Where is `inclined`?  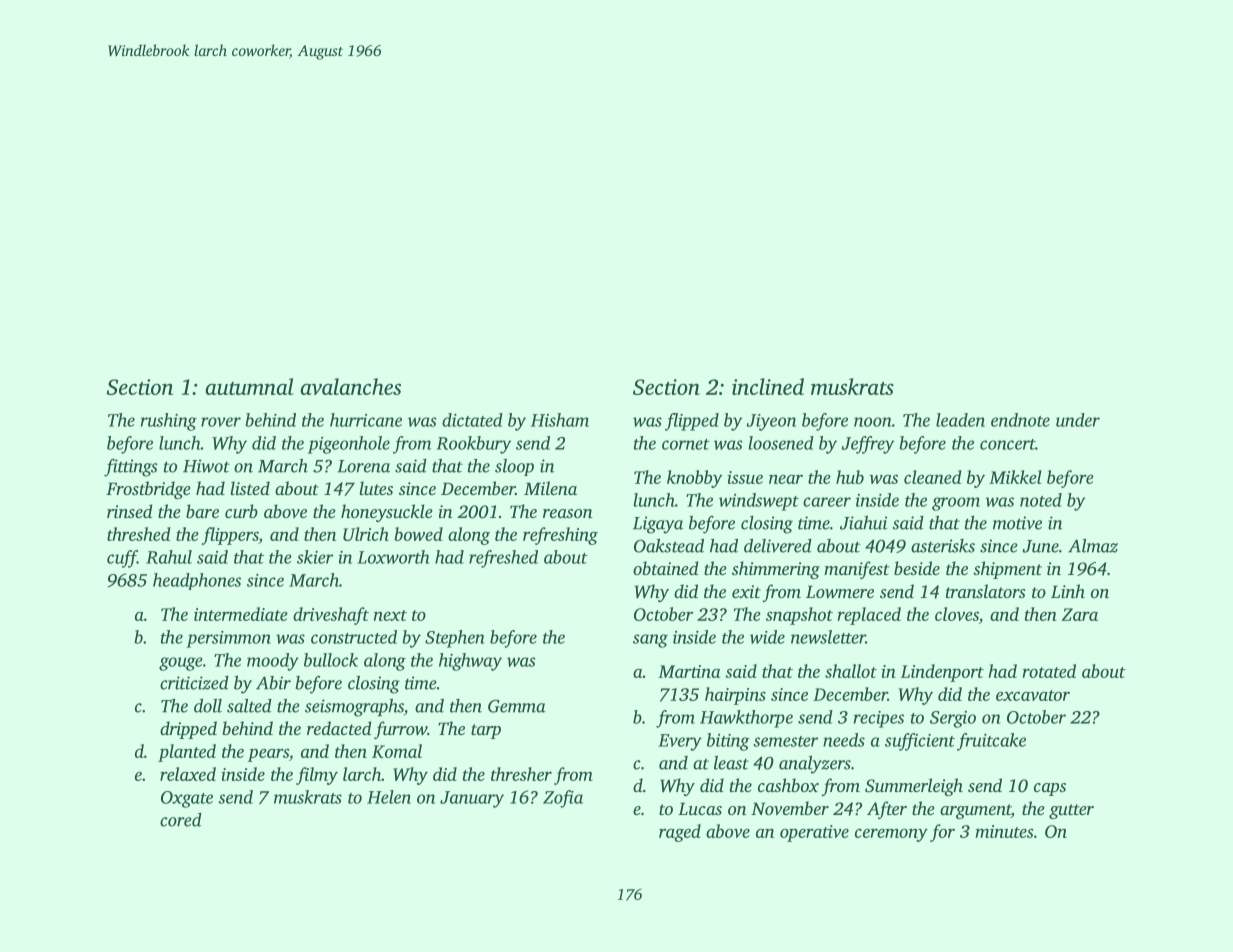 inclined is located at coordinates (768, 386).
